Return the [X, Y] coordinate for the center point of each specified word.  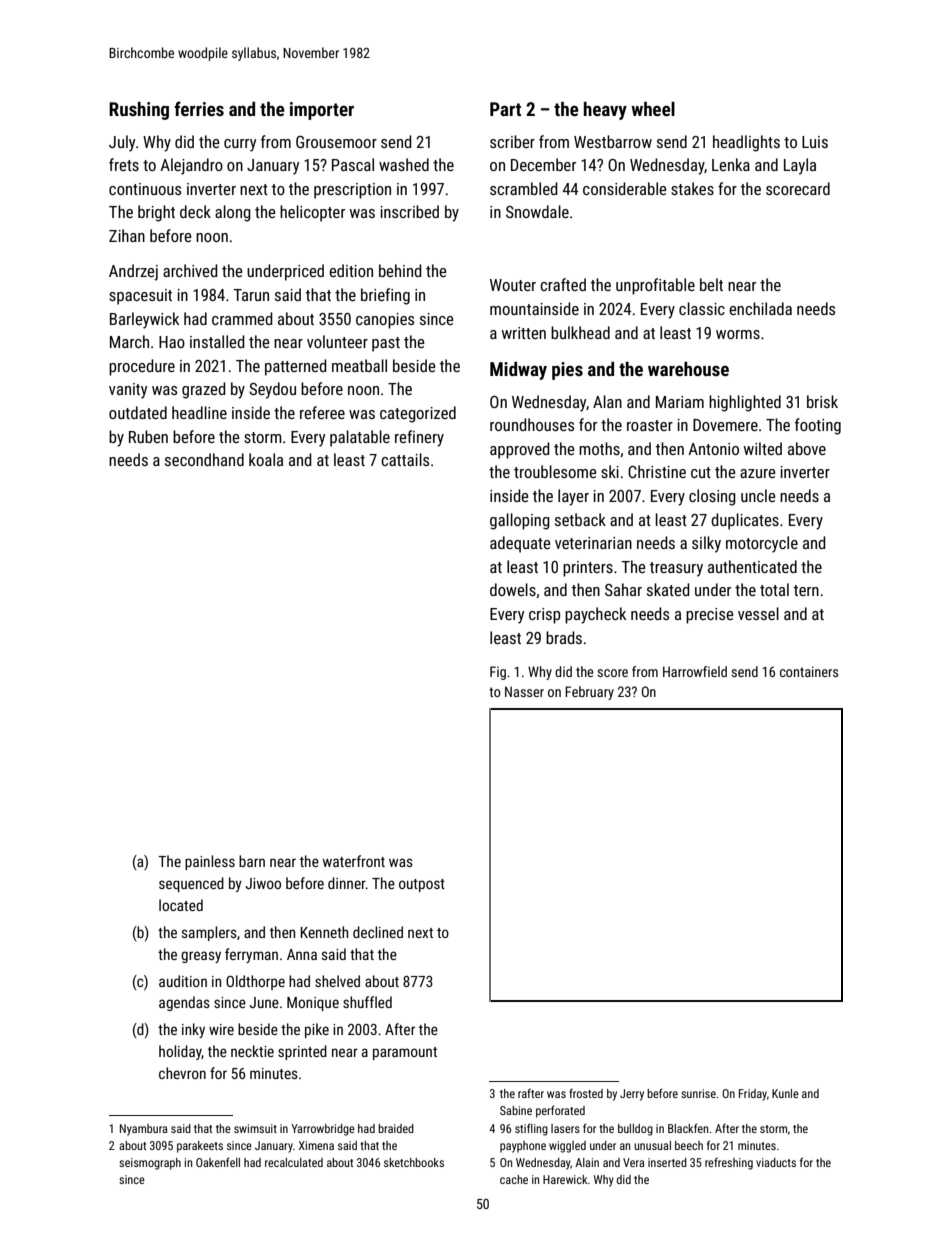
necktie [252, 1051]
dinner [347, 883]
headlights [746, 143]
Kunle [785, 1093]
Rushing [139, 111]
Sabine [516, 1110]
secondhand [204, 459]
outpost [422, 885]
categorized [418, 414]
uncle [758, 495]
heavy [605, 111]
